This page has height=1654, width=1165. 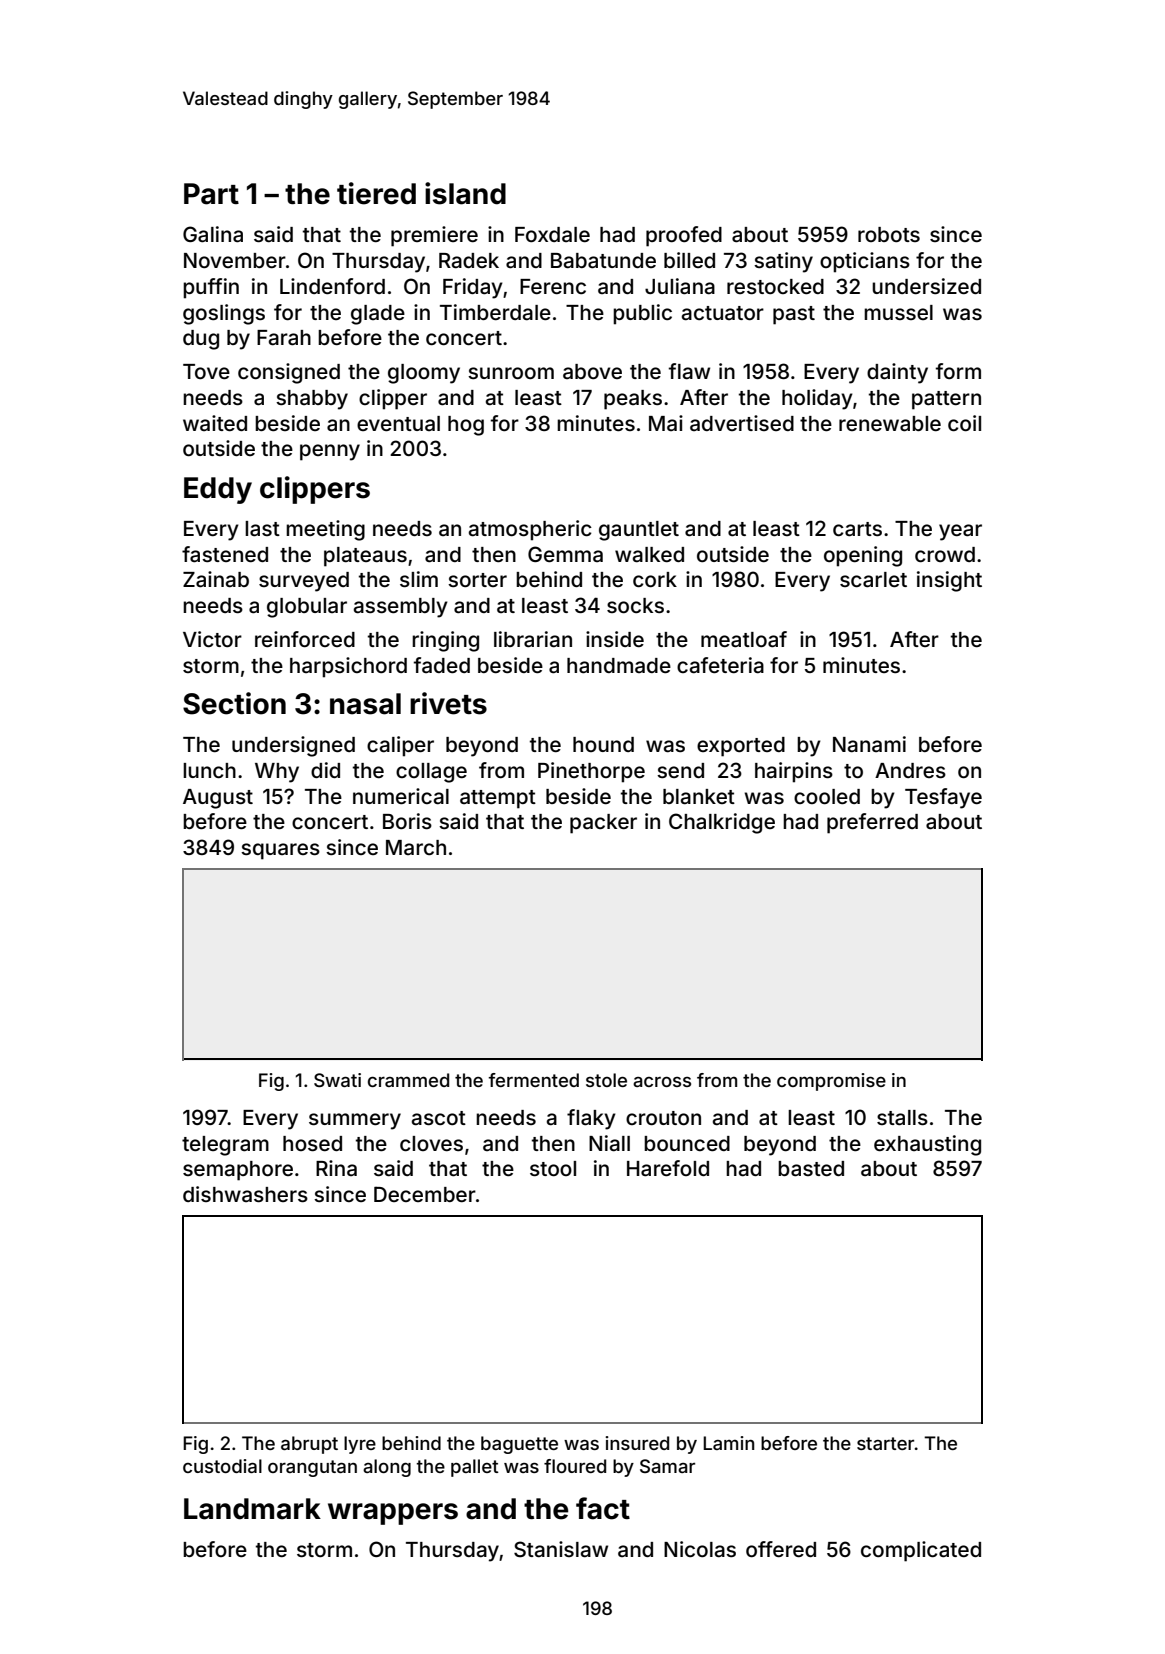 I want to click on Landmark, so click(x=252, y=1509).
